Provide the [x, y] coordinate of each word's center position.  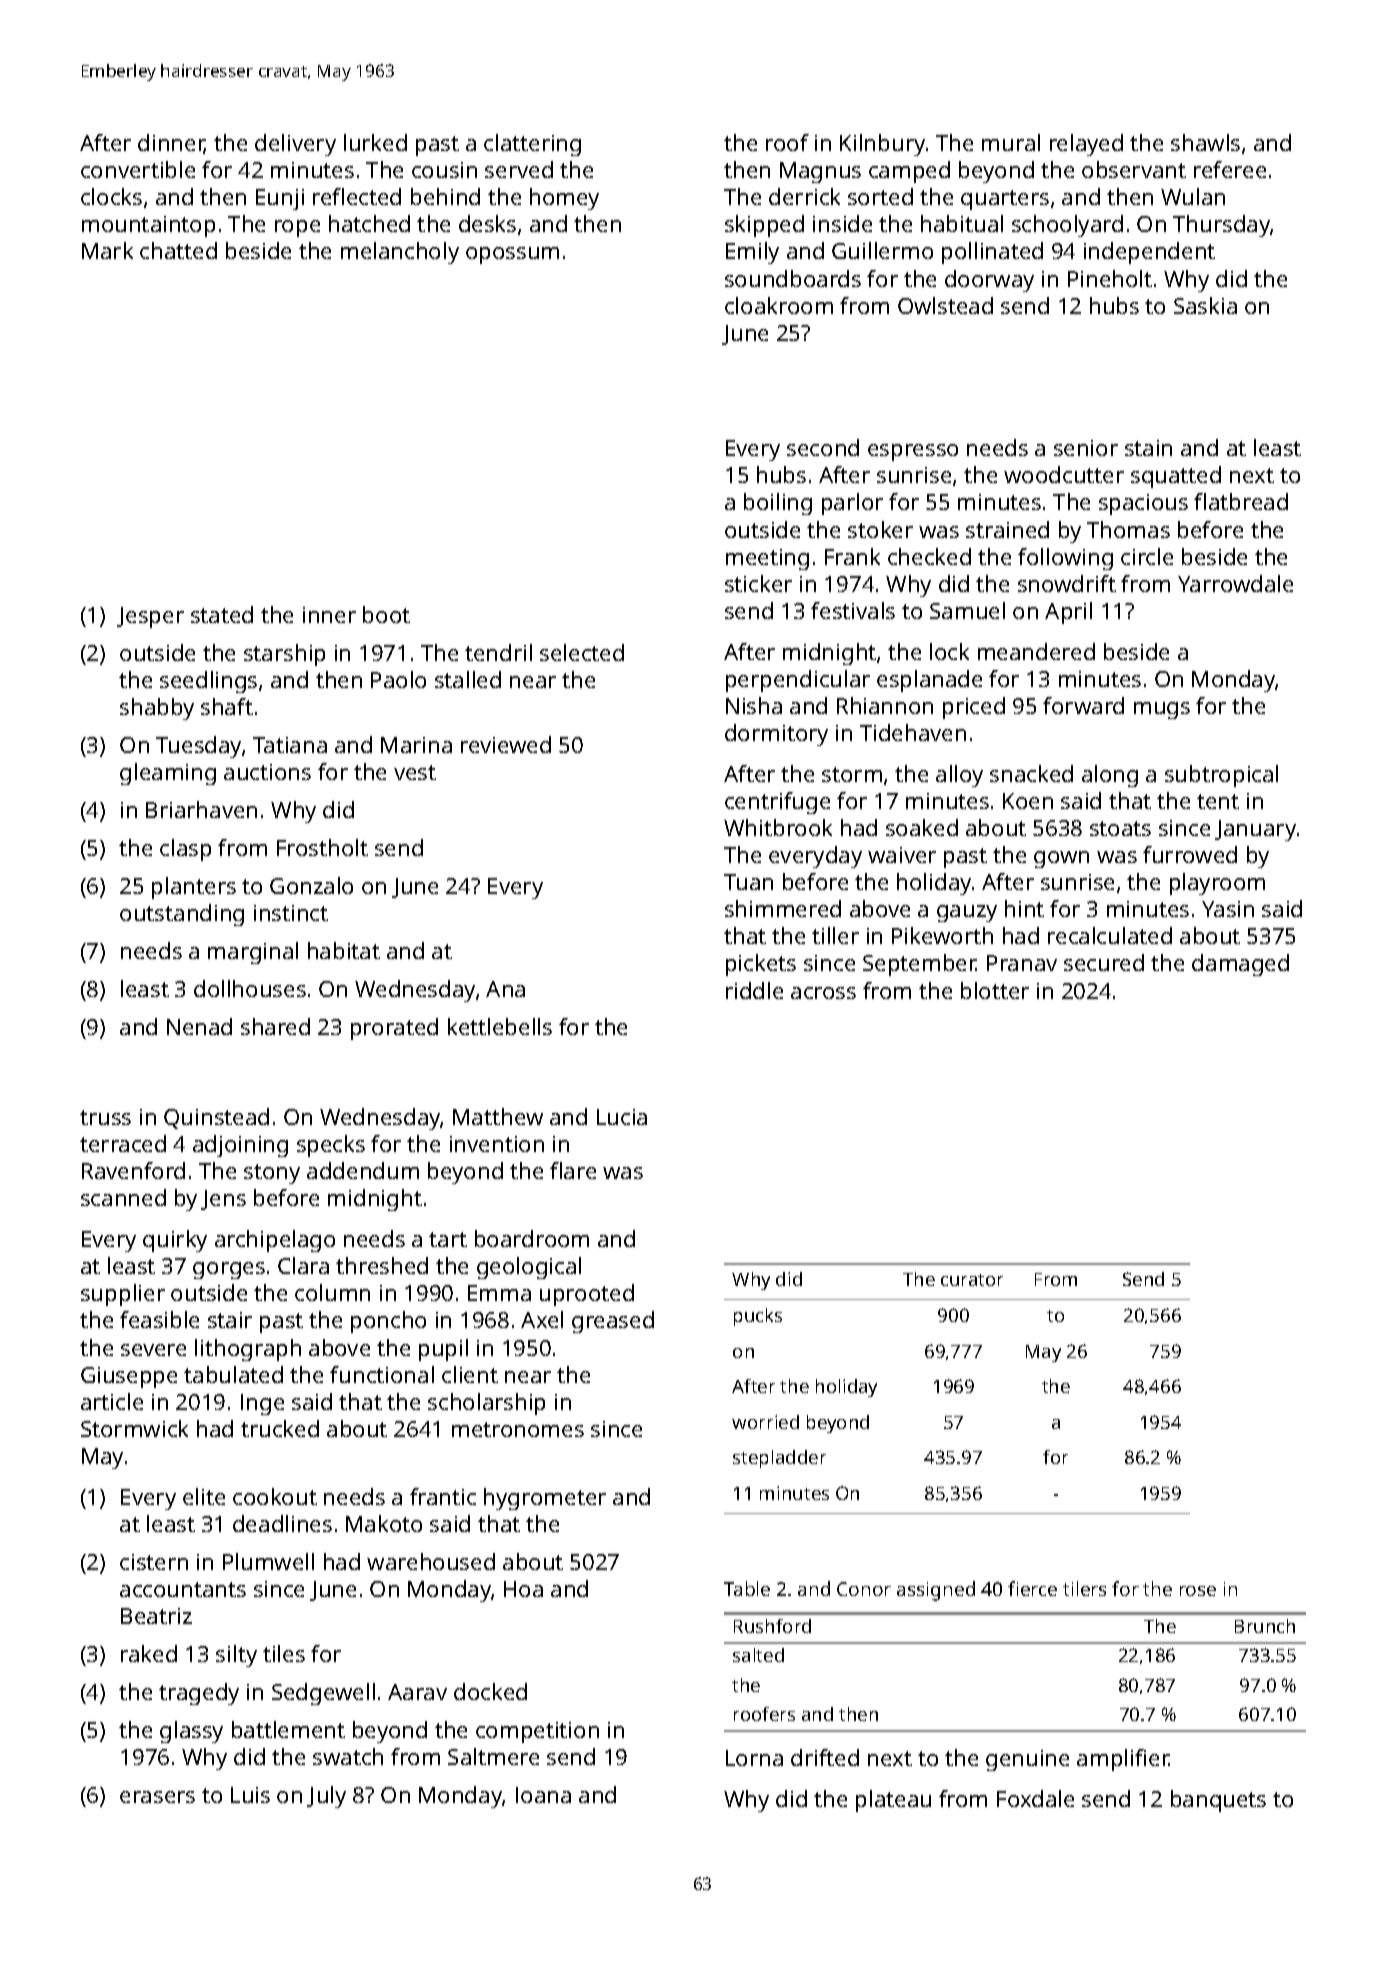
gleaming [168, 774]
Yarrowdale [1235, 583]
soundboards [793, 278]
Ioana [543, 1795]
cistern [154, 1562]
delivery [295, 145]
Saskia [1205, 305]
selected [582, 652]
